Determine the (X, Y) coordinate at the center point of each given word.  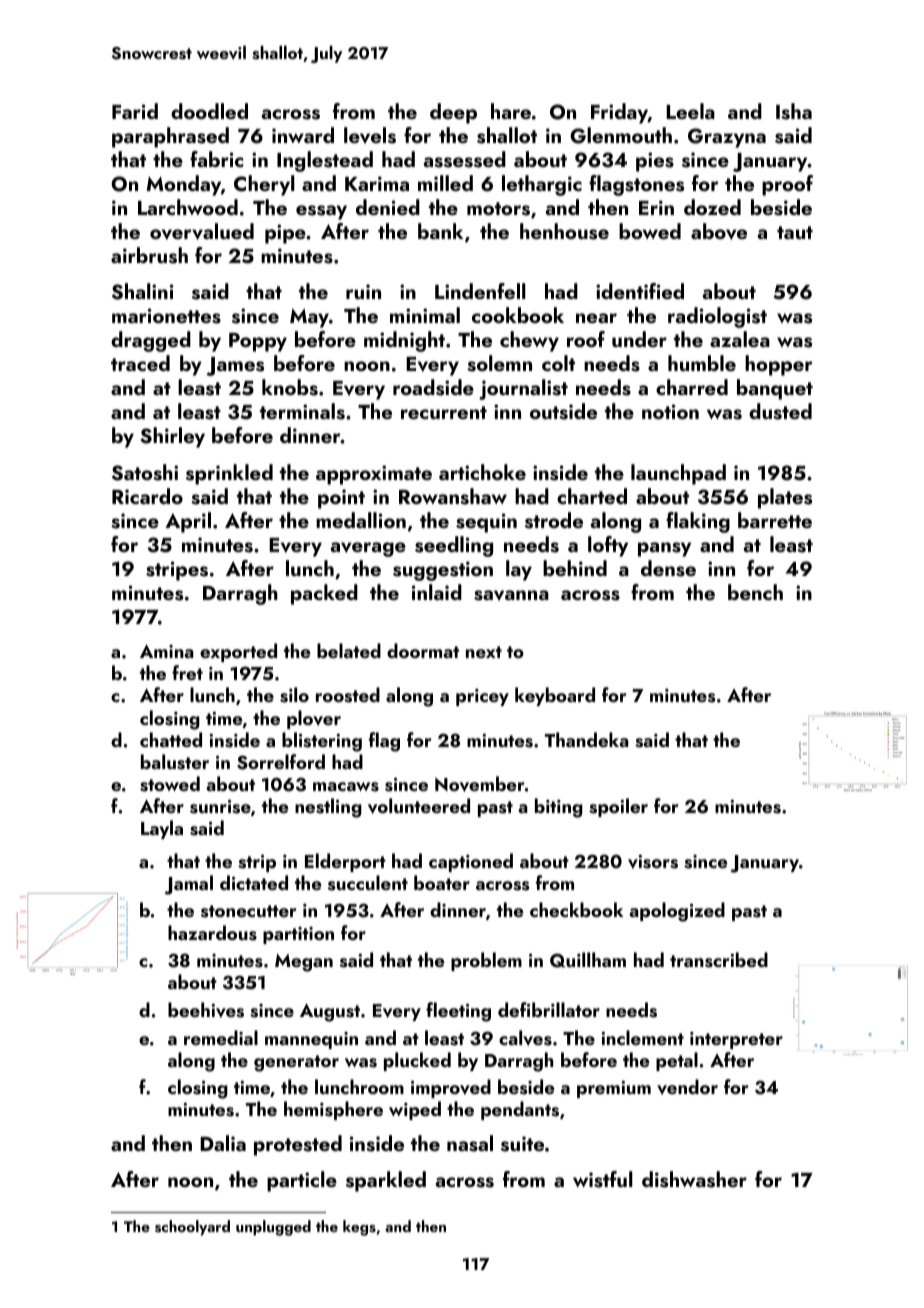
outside (563, 411)
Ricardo (147, 496)
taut (795, 232)
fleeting (458, 1012)
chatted (171, 739)
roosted (348, 695)
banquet (775, 389)
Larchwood (188, 207)
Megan (304, 963)
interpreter (736, 1040)
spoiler (618, 807)
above (719, 231)
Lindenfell (480, 291)
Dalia (223, 1143)
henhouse (564, 231)
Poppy (258, 342)
